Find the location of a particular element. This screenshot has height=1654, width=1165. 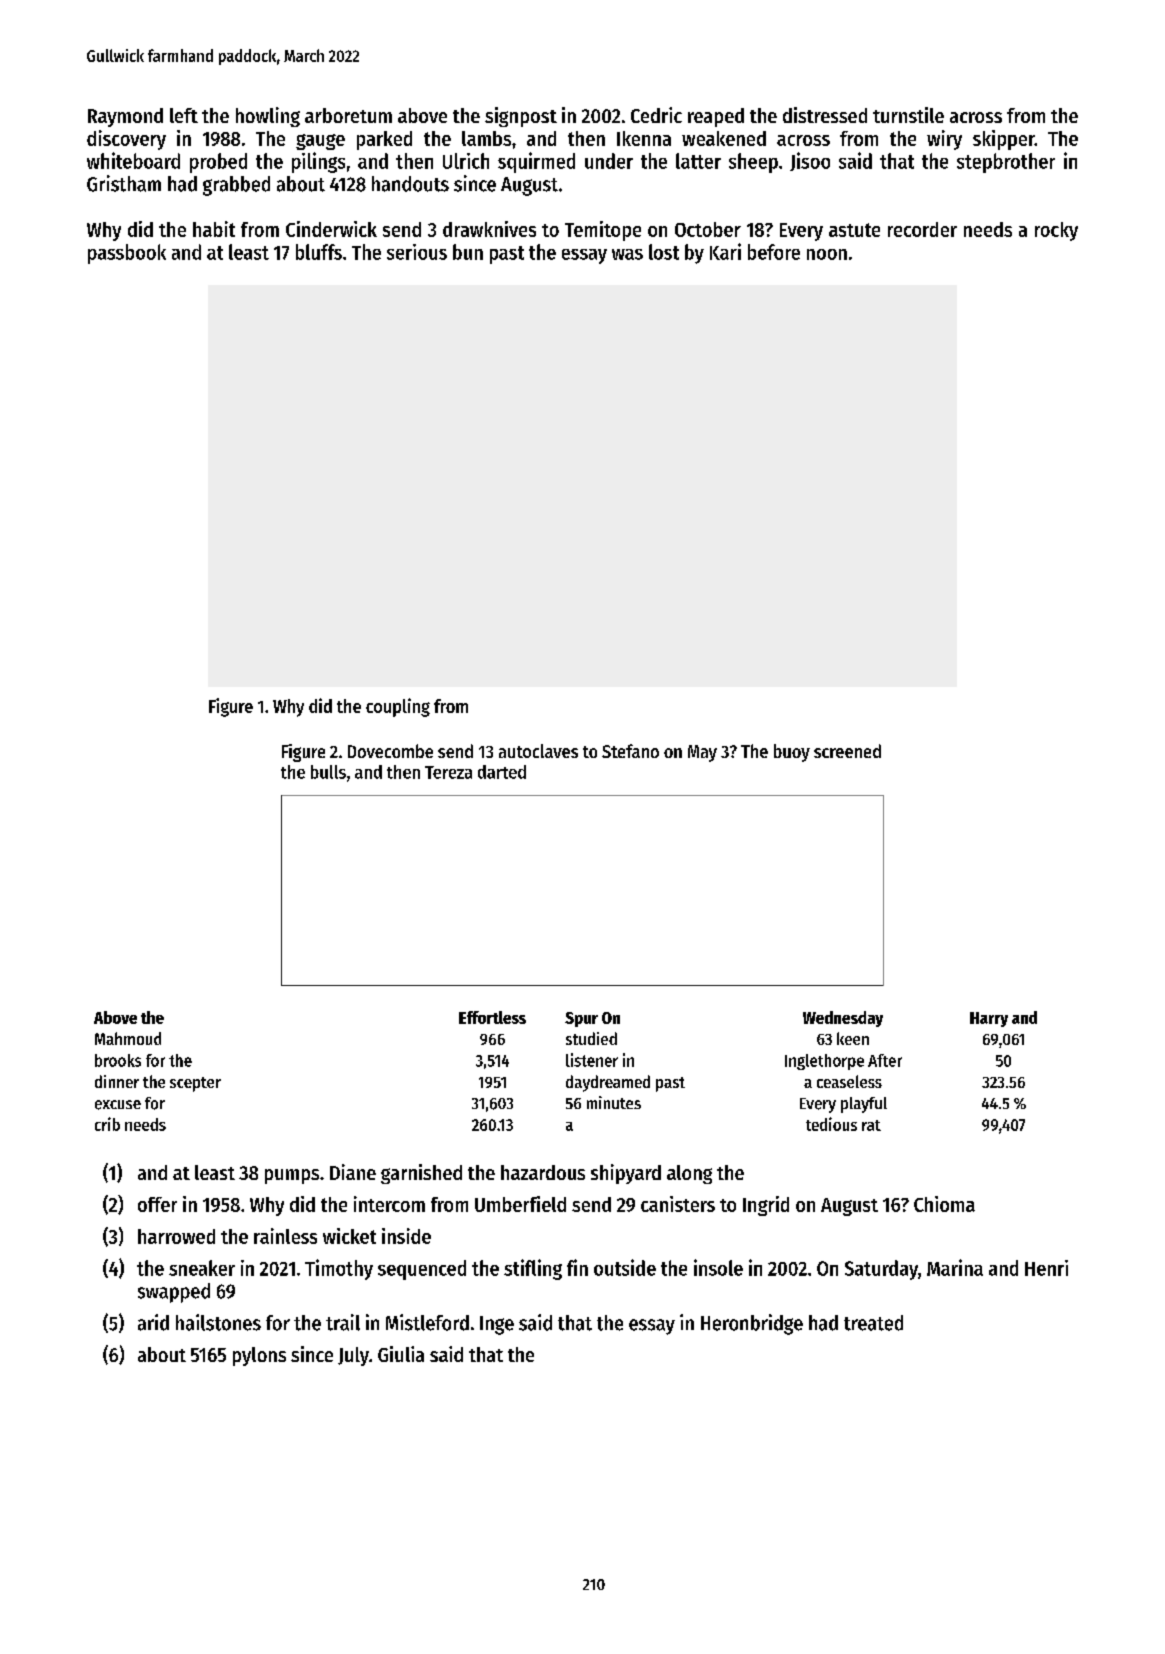

noon is located at coordinates (827, 254).
